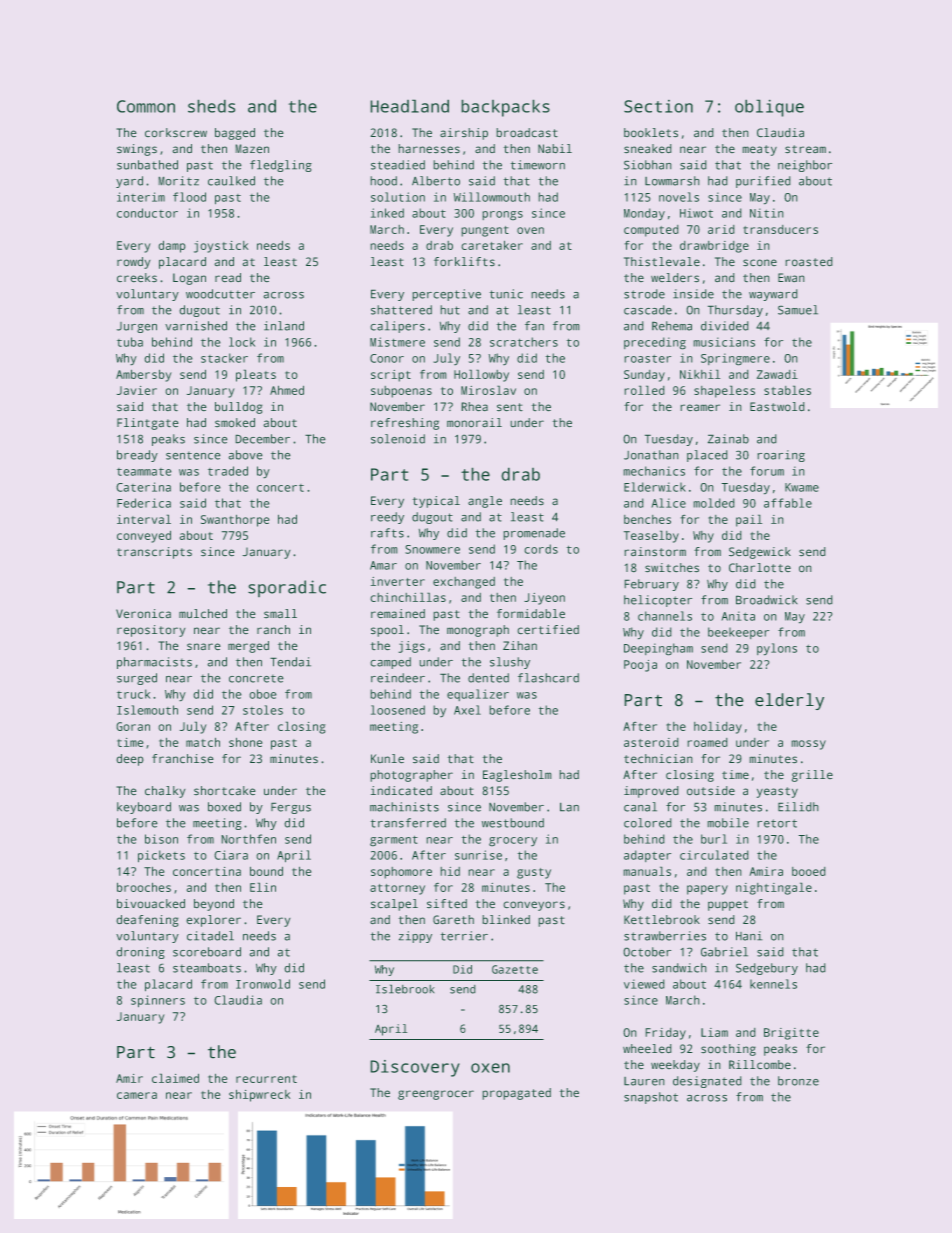 The height and width of the screenshot is (1233, 952). I want to click on teammate, so click(144, 472).
